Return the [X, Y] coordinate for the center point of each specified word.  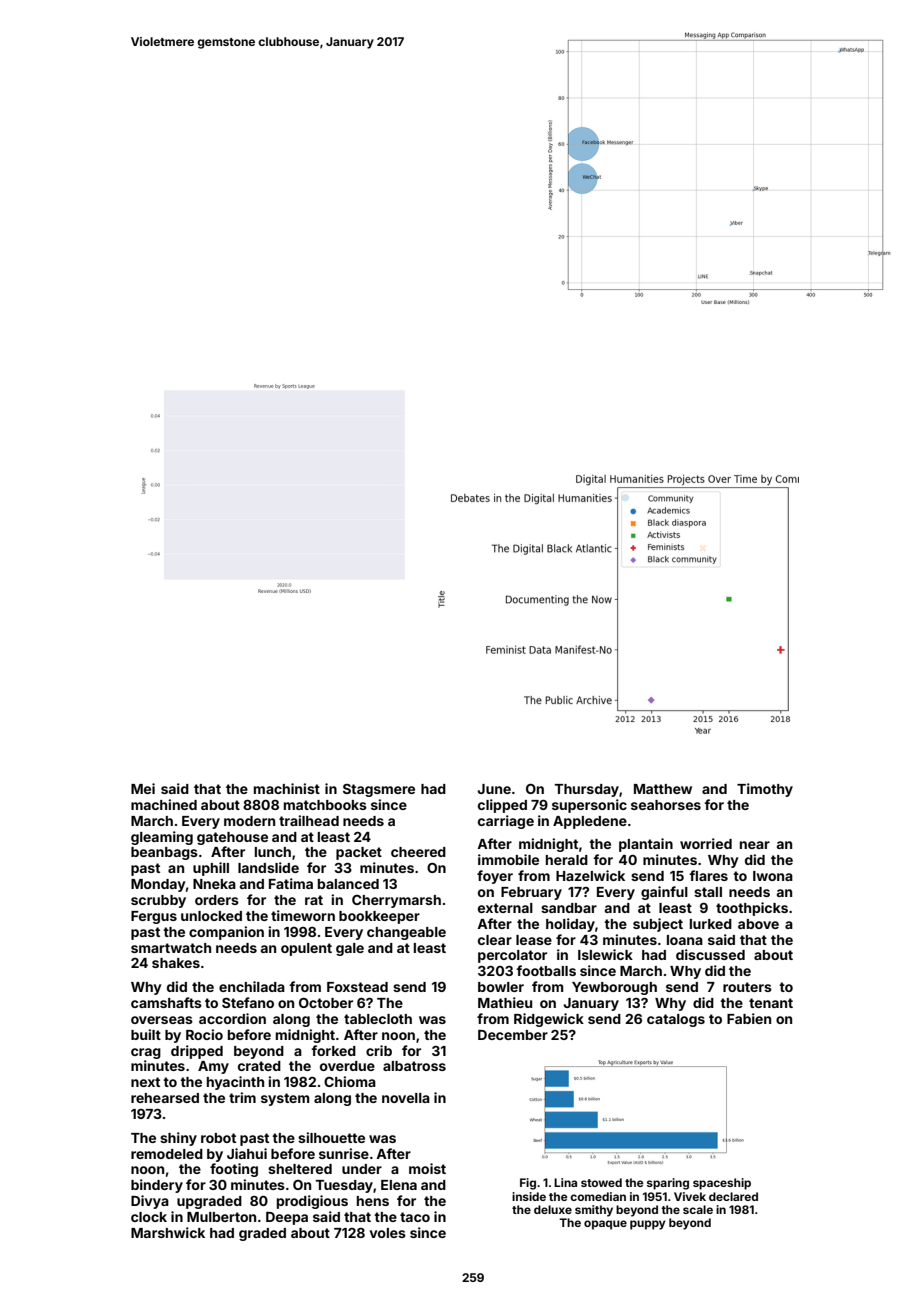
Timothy [765, 790]
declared [733, 1196]
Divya [150, 1202]
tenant [771, 1003]
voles [388, 1233]
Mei [143, 788]
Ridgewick [549, 1020]
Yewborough [614, 988]
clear [495, 940]
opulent [306, 949]
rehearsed [165, 1098]
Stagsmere [379, 790]
